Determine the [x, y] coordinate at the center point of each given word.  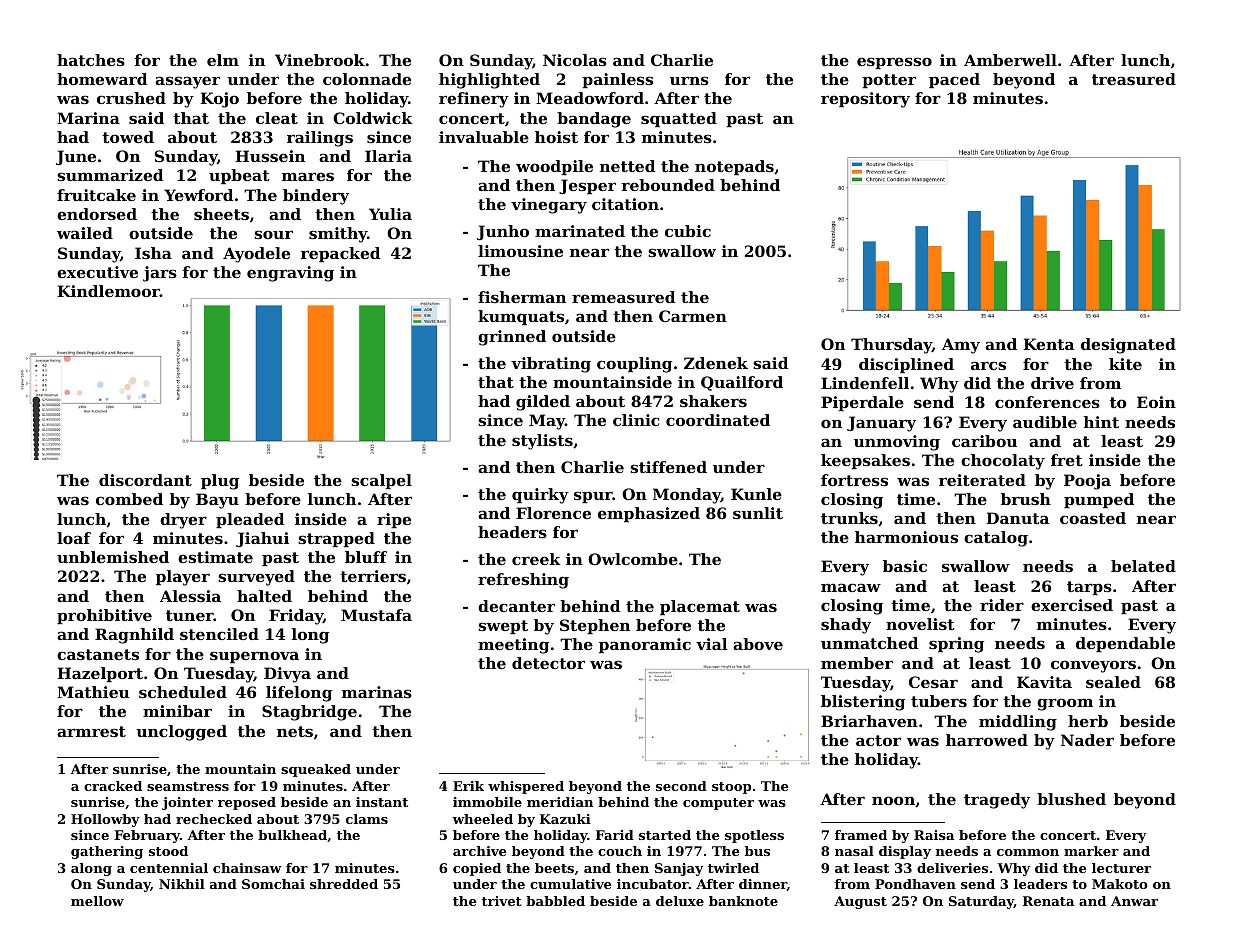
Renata [1048, 901]
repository [865, 100]
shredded [344, 884]
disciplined [906, 365]
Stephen [595, 626]
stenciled [219, 634]
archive [479, 851]
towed [128, 137]
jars [160, 274]
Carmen [693, 316]
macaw [851, 587]
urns [689, 80]
